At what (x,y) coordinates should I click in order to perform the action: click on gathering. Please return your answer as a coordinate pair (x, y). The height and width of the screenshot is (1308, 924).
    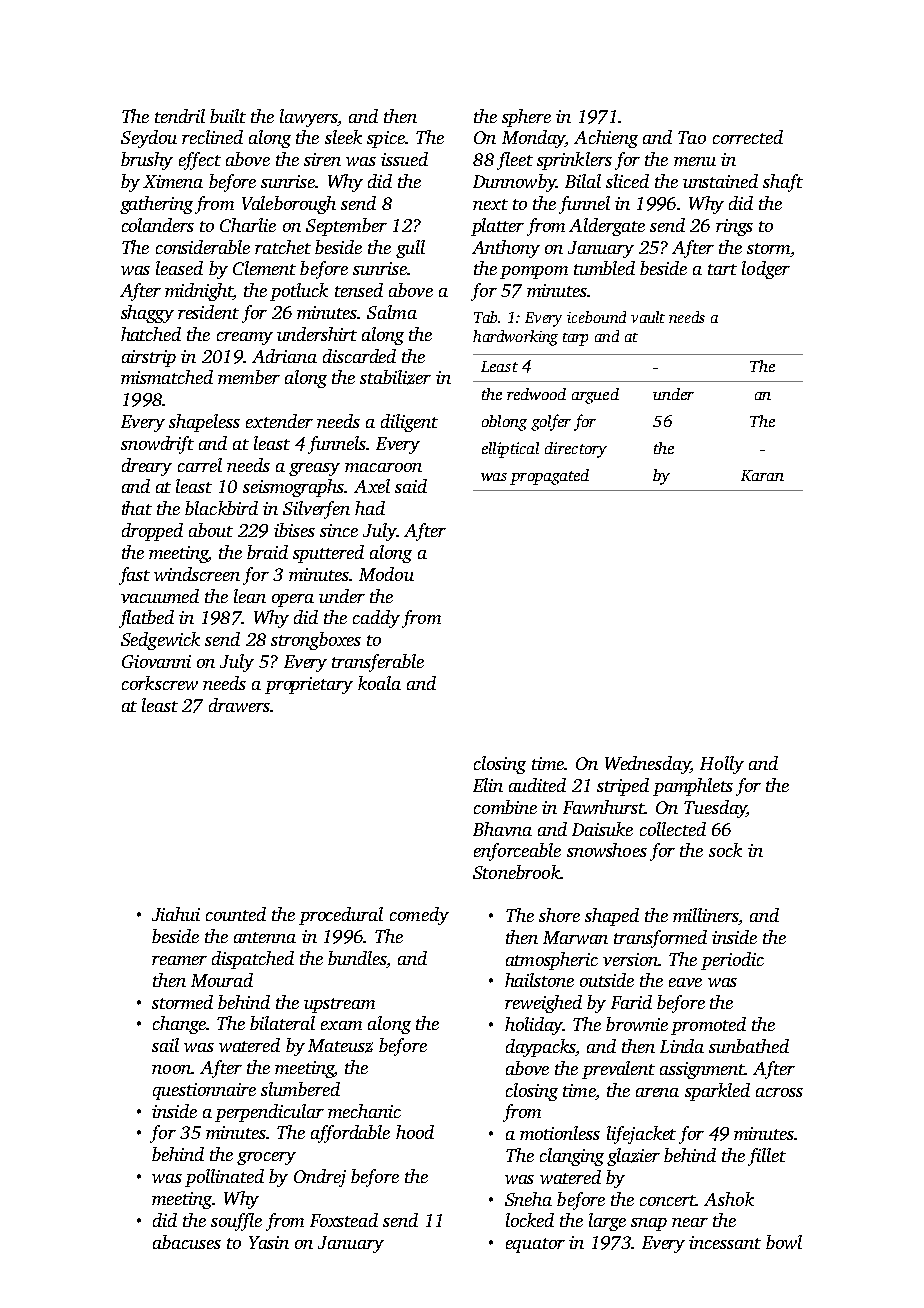
    Looking at the image, I should click on (156, 205).
